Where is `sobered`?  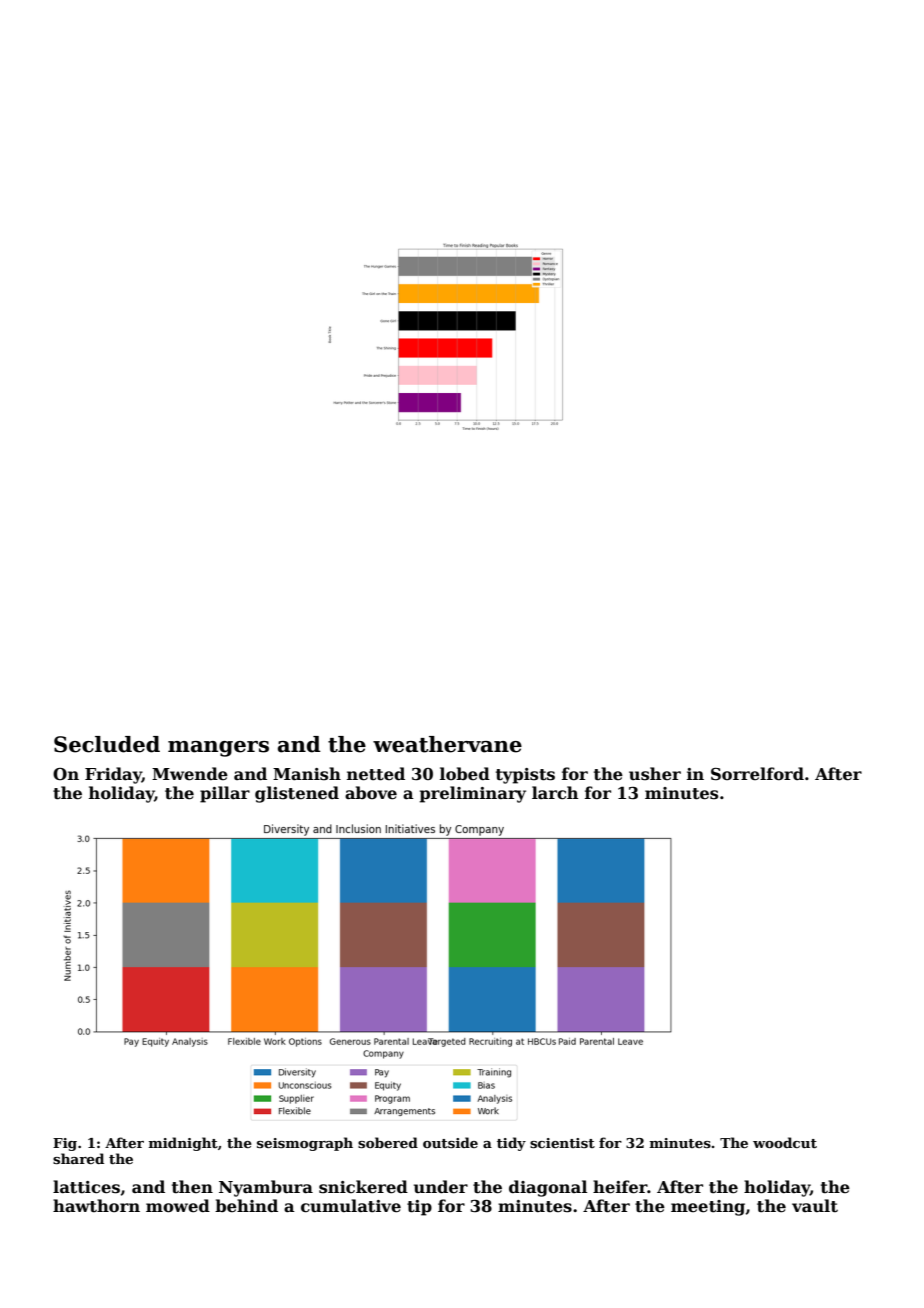 sobered is located at coordinates (388, 1142).
